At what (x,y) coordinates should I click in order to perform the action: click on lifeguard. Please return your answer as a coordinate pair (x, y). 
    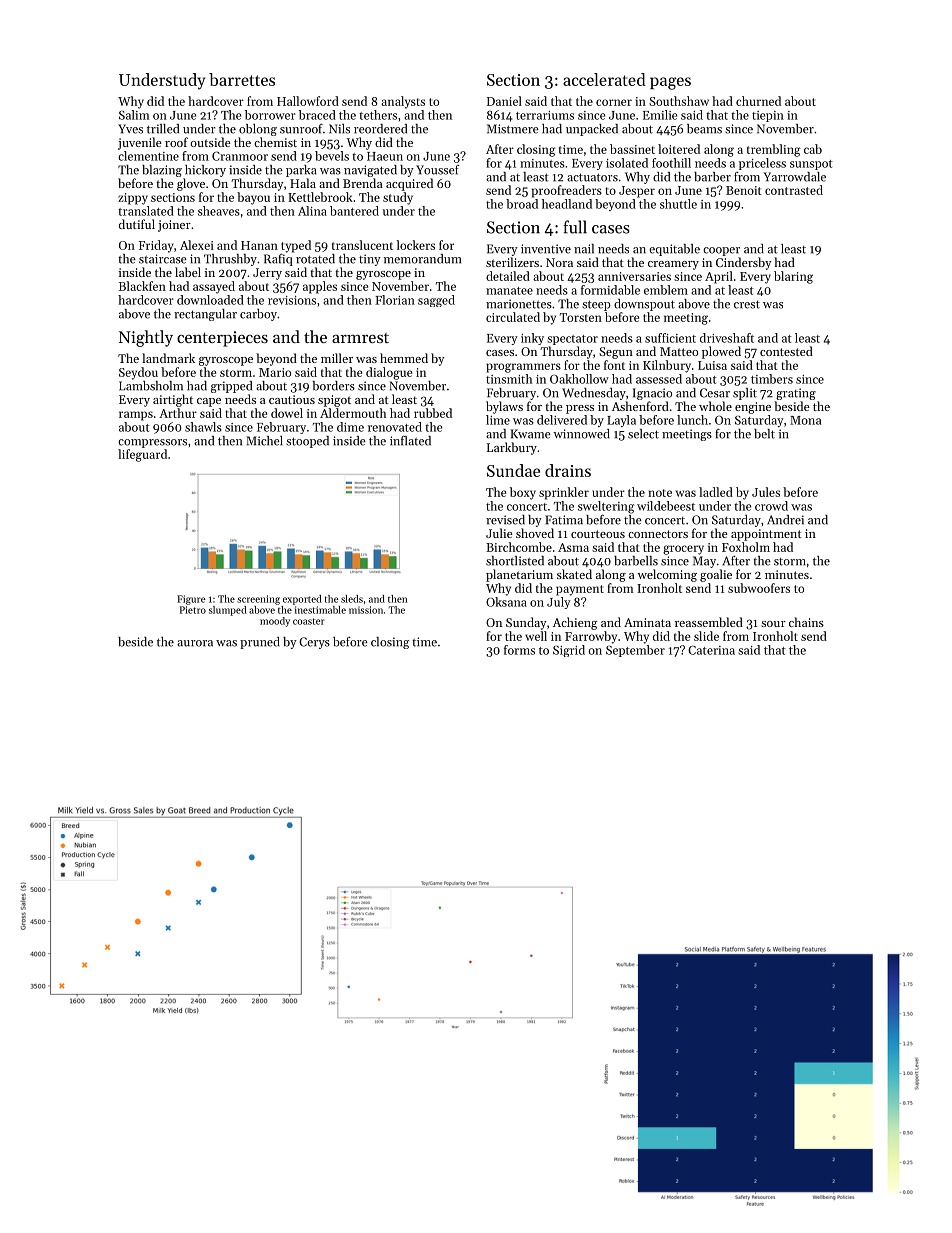
    Looking at the image, I should click on (142, 455).
